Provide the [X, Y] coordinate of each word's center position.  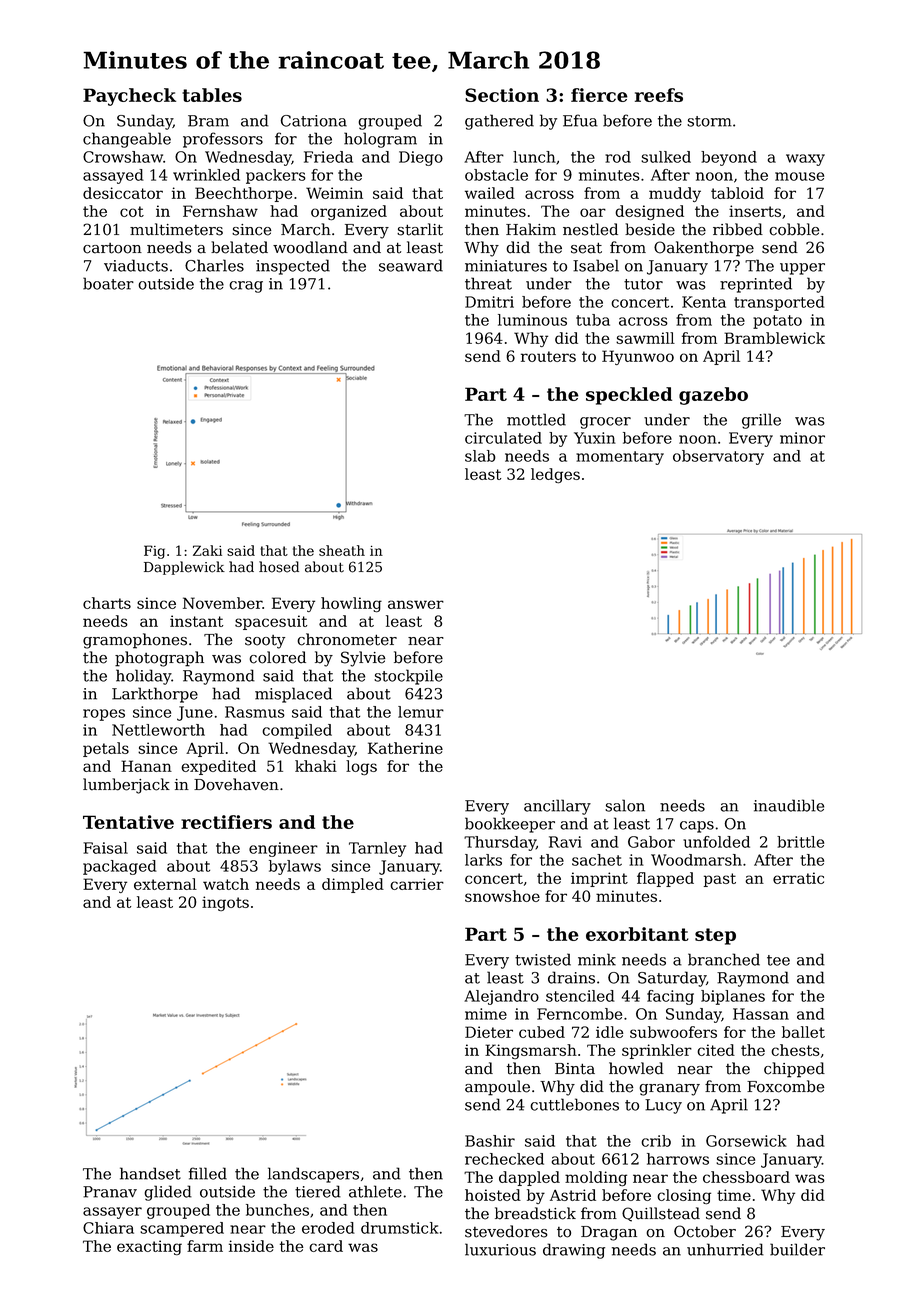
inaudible [789, 805]
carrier [417, 884]
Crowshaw [123, 157]
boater [108, 283]
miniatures [506, 266]
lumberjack [126, 786]
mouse [799, 176]
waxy [805, 160]
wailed [490, 193]
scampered [182, 1229]
